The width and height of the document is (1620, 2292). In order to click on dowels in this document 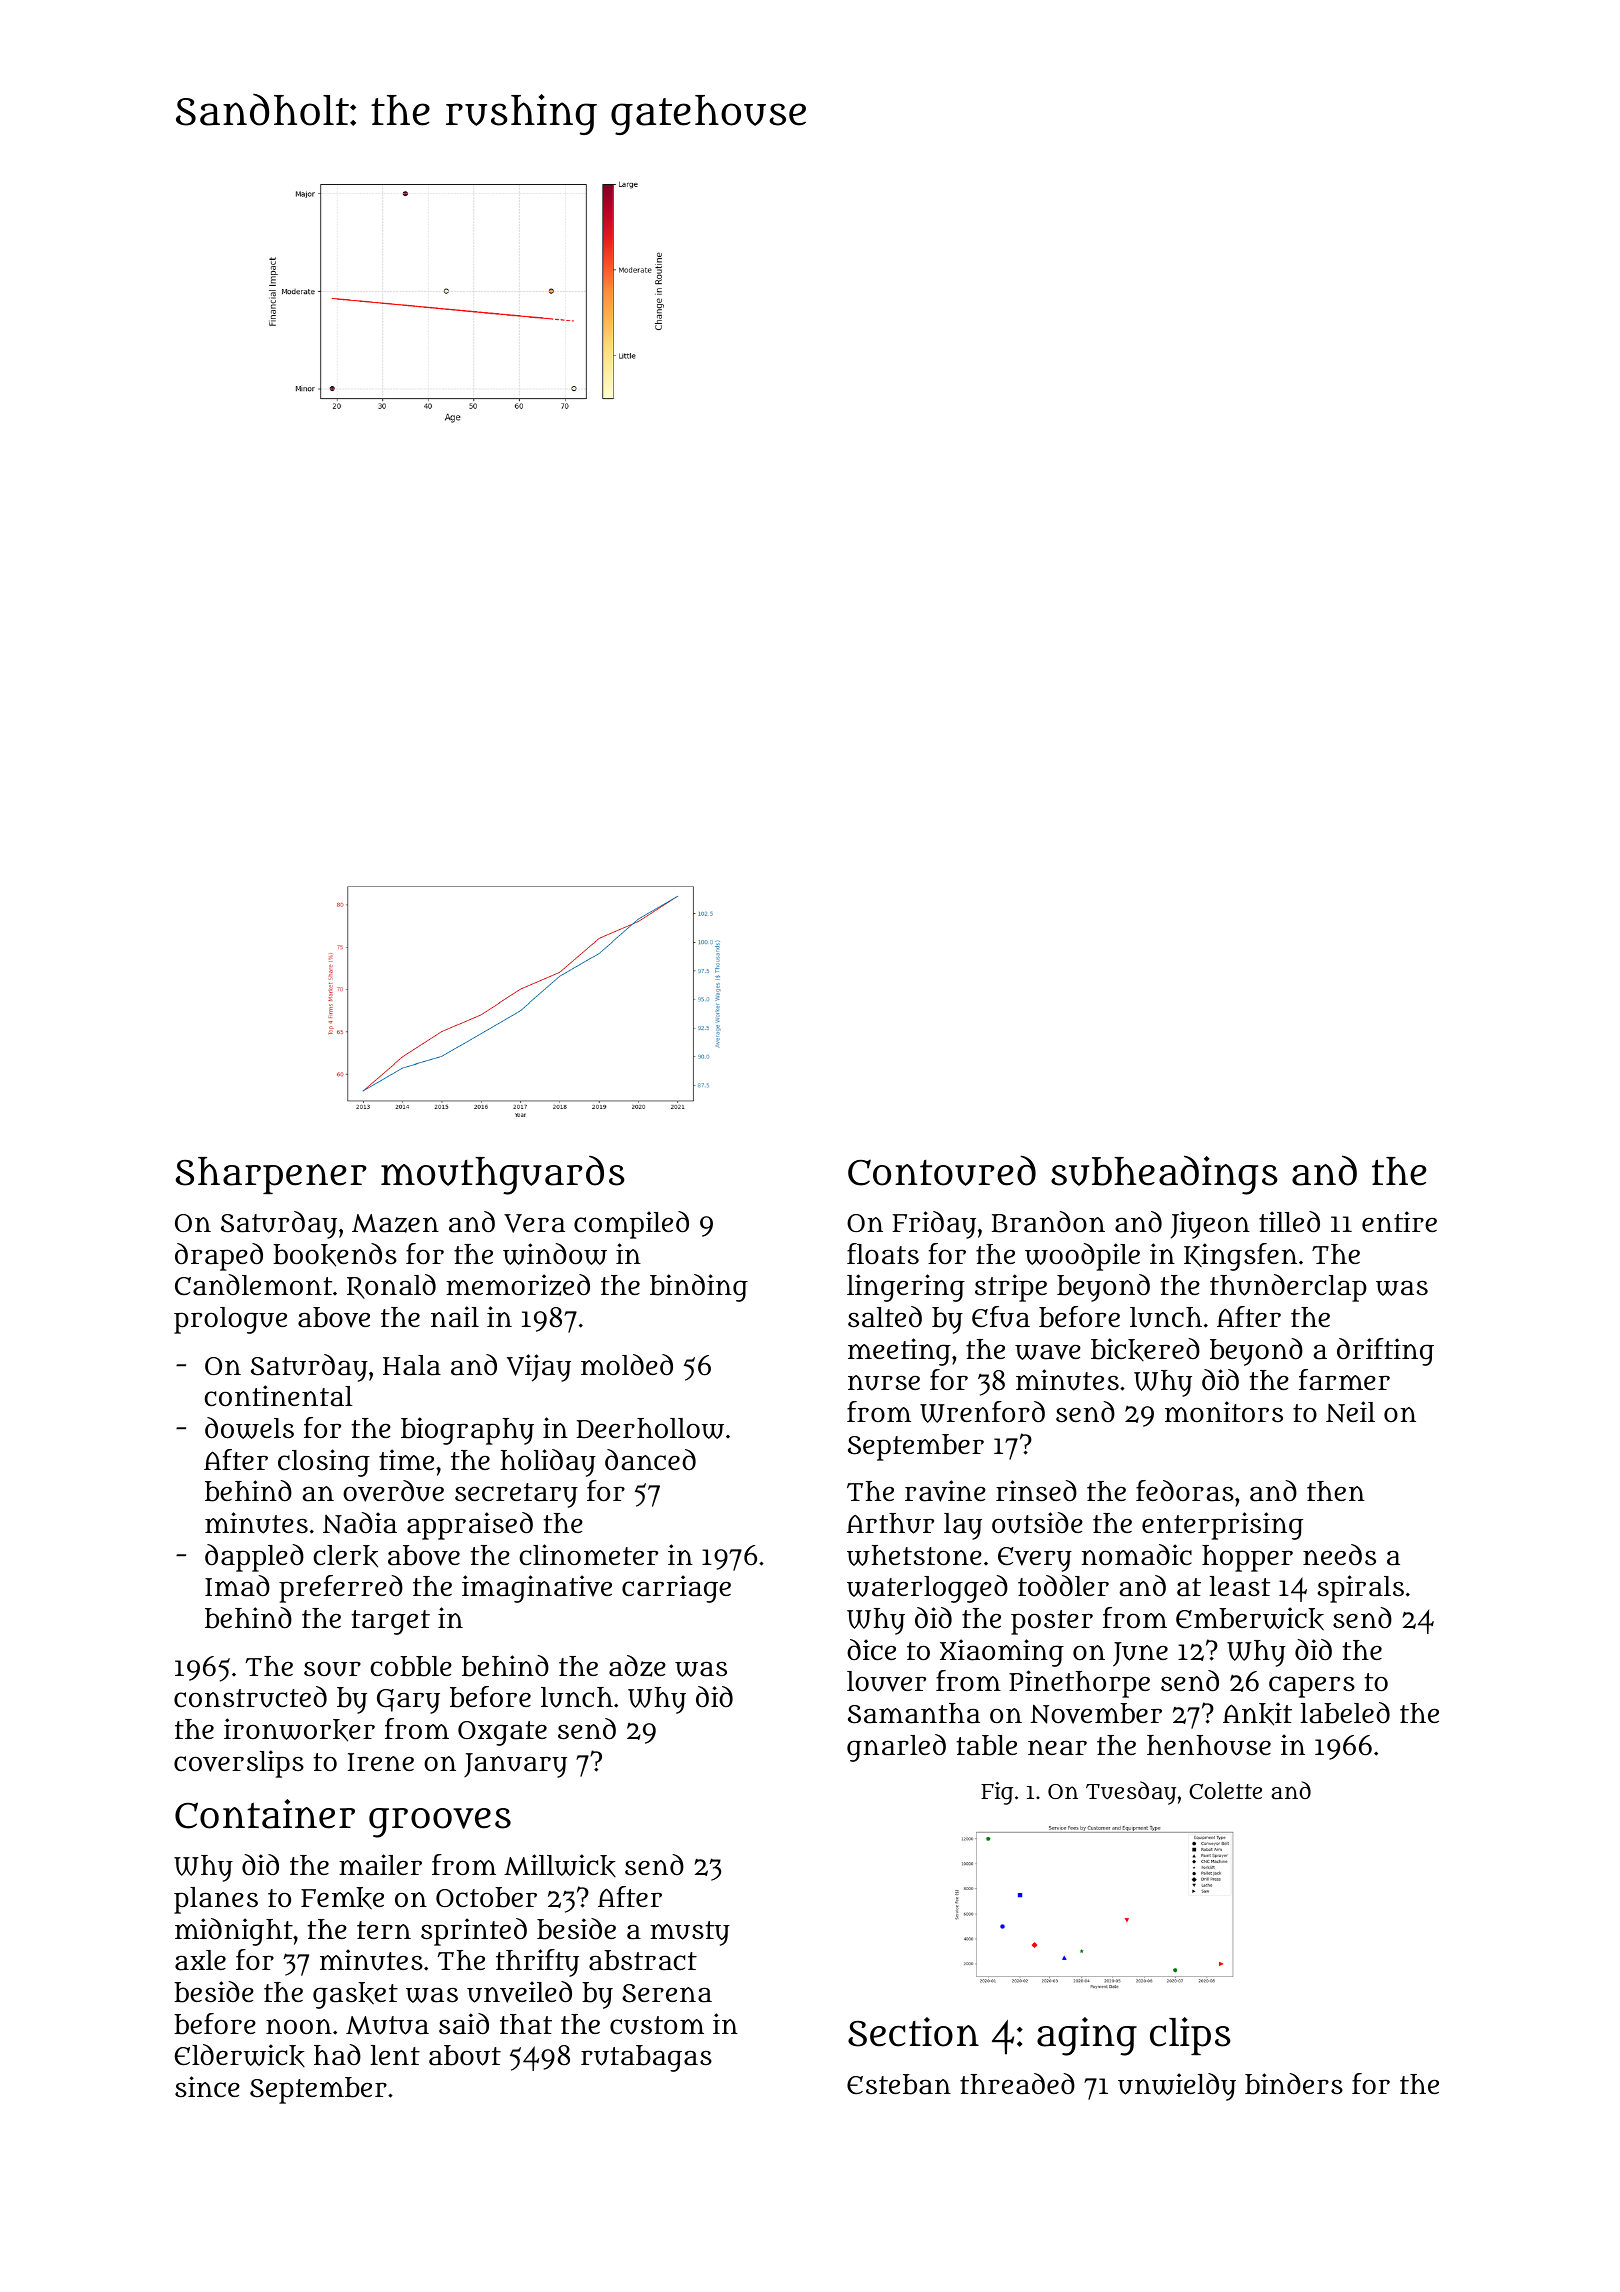, I will do `click(249, 1428)`.
